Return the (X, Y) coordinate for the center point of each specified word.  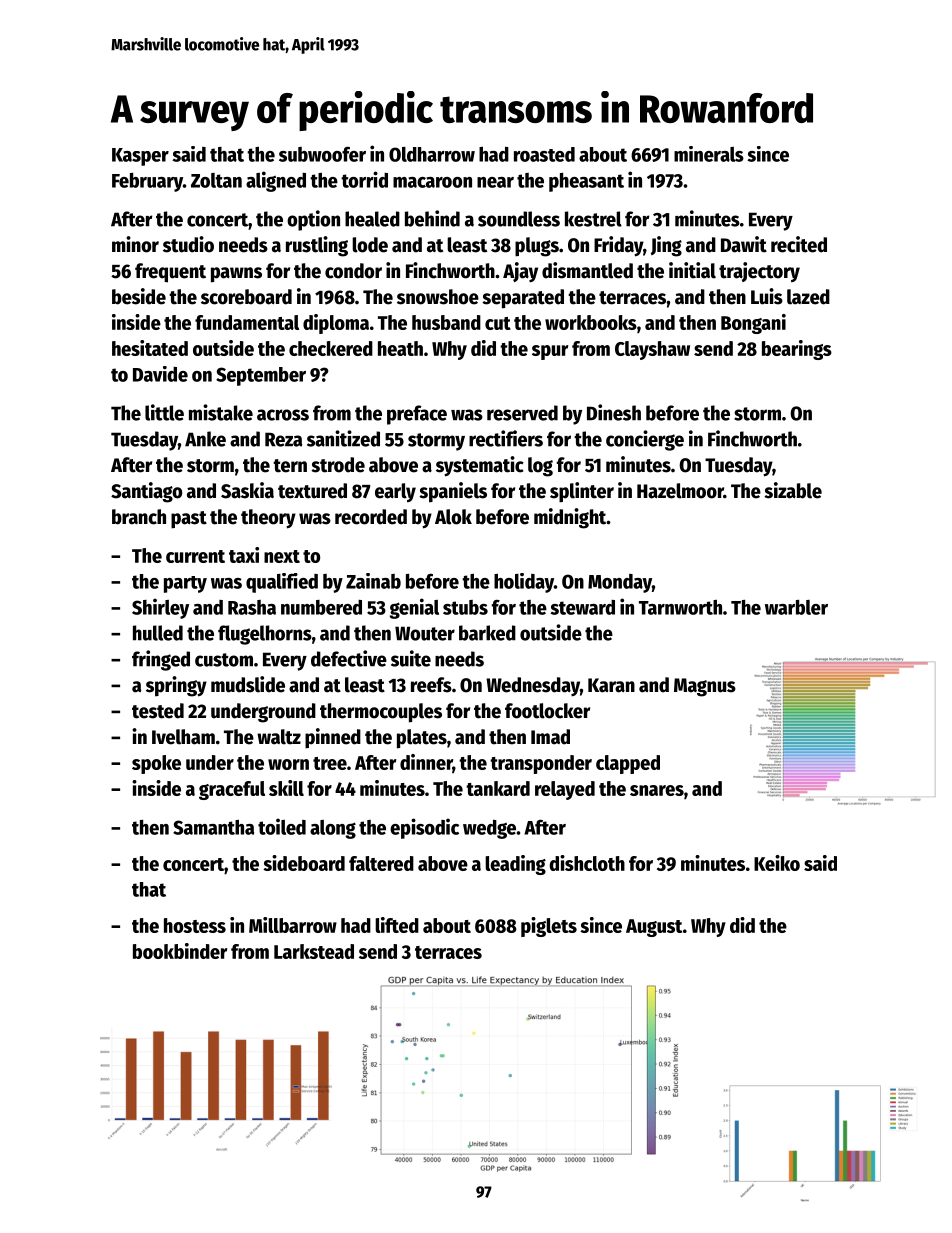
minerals (709, 154)
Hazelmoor (680, 491)
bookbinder (180, 951)
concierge (645, 440)
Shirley (160, 608)
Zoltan (216, 180)
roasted (544, 154)
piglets (549, 927)
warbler (796, 607)
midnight (570, 518)
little (164, 412)
